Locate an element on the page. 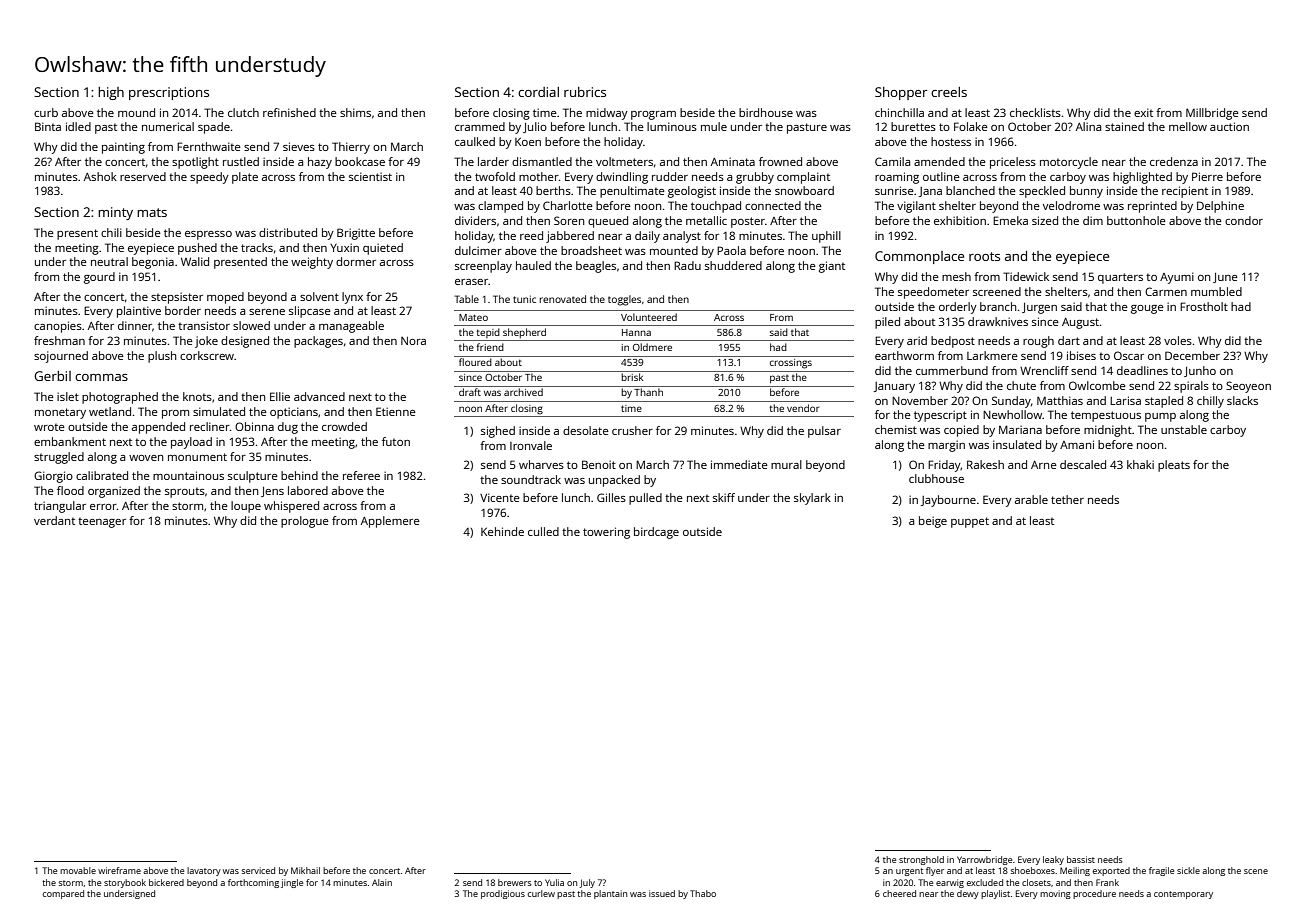  chute is located at coordinates (1021, 385).
